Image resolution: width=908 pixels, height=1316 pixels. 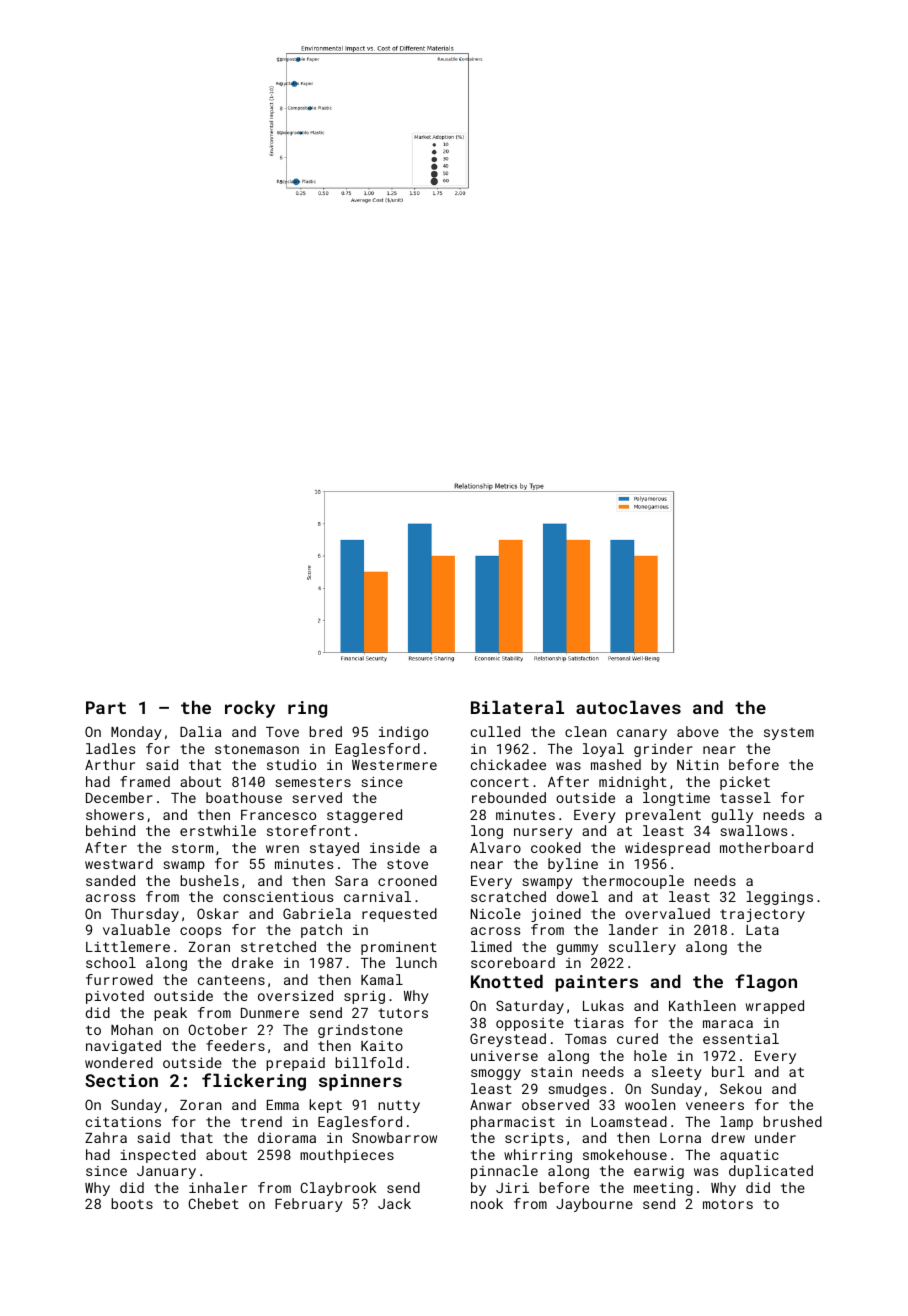 I want to click on diorama, so click(x=287, y=1137).
